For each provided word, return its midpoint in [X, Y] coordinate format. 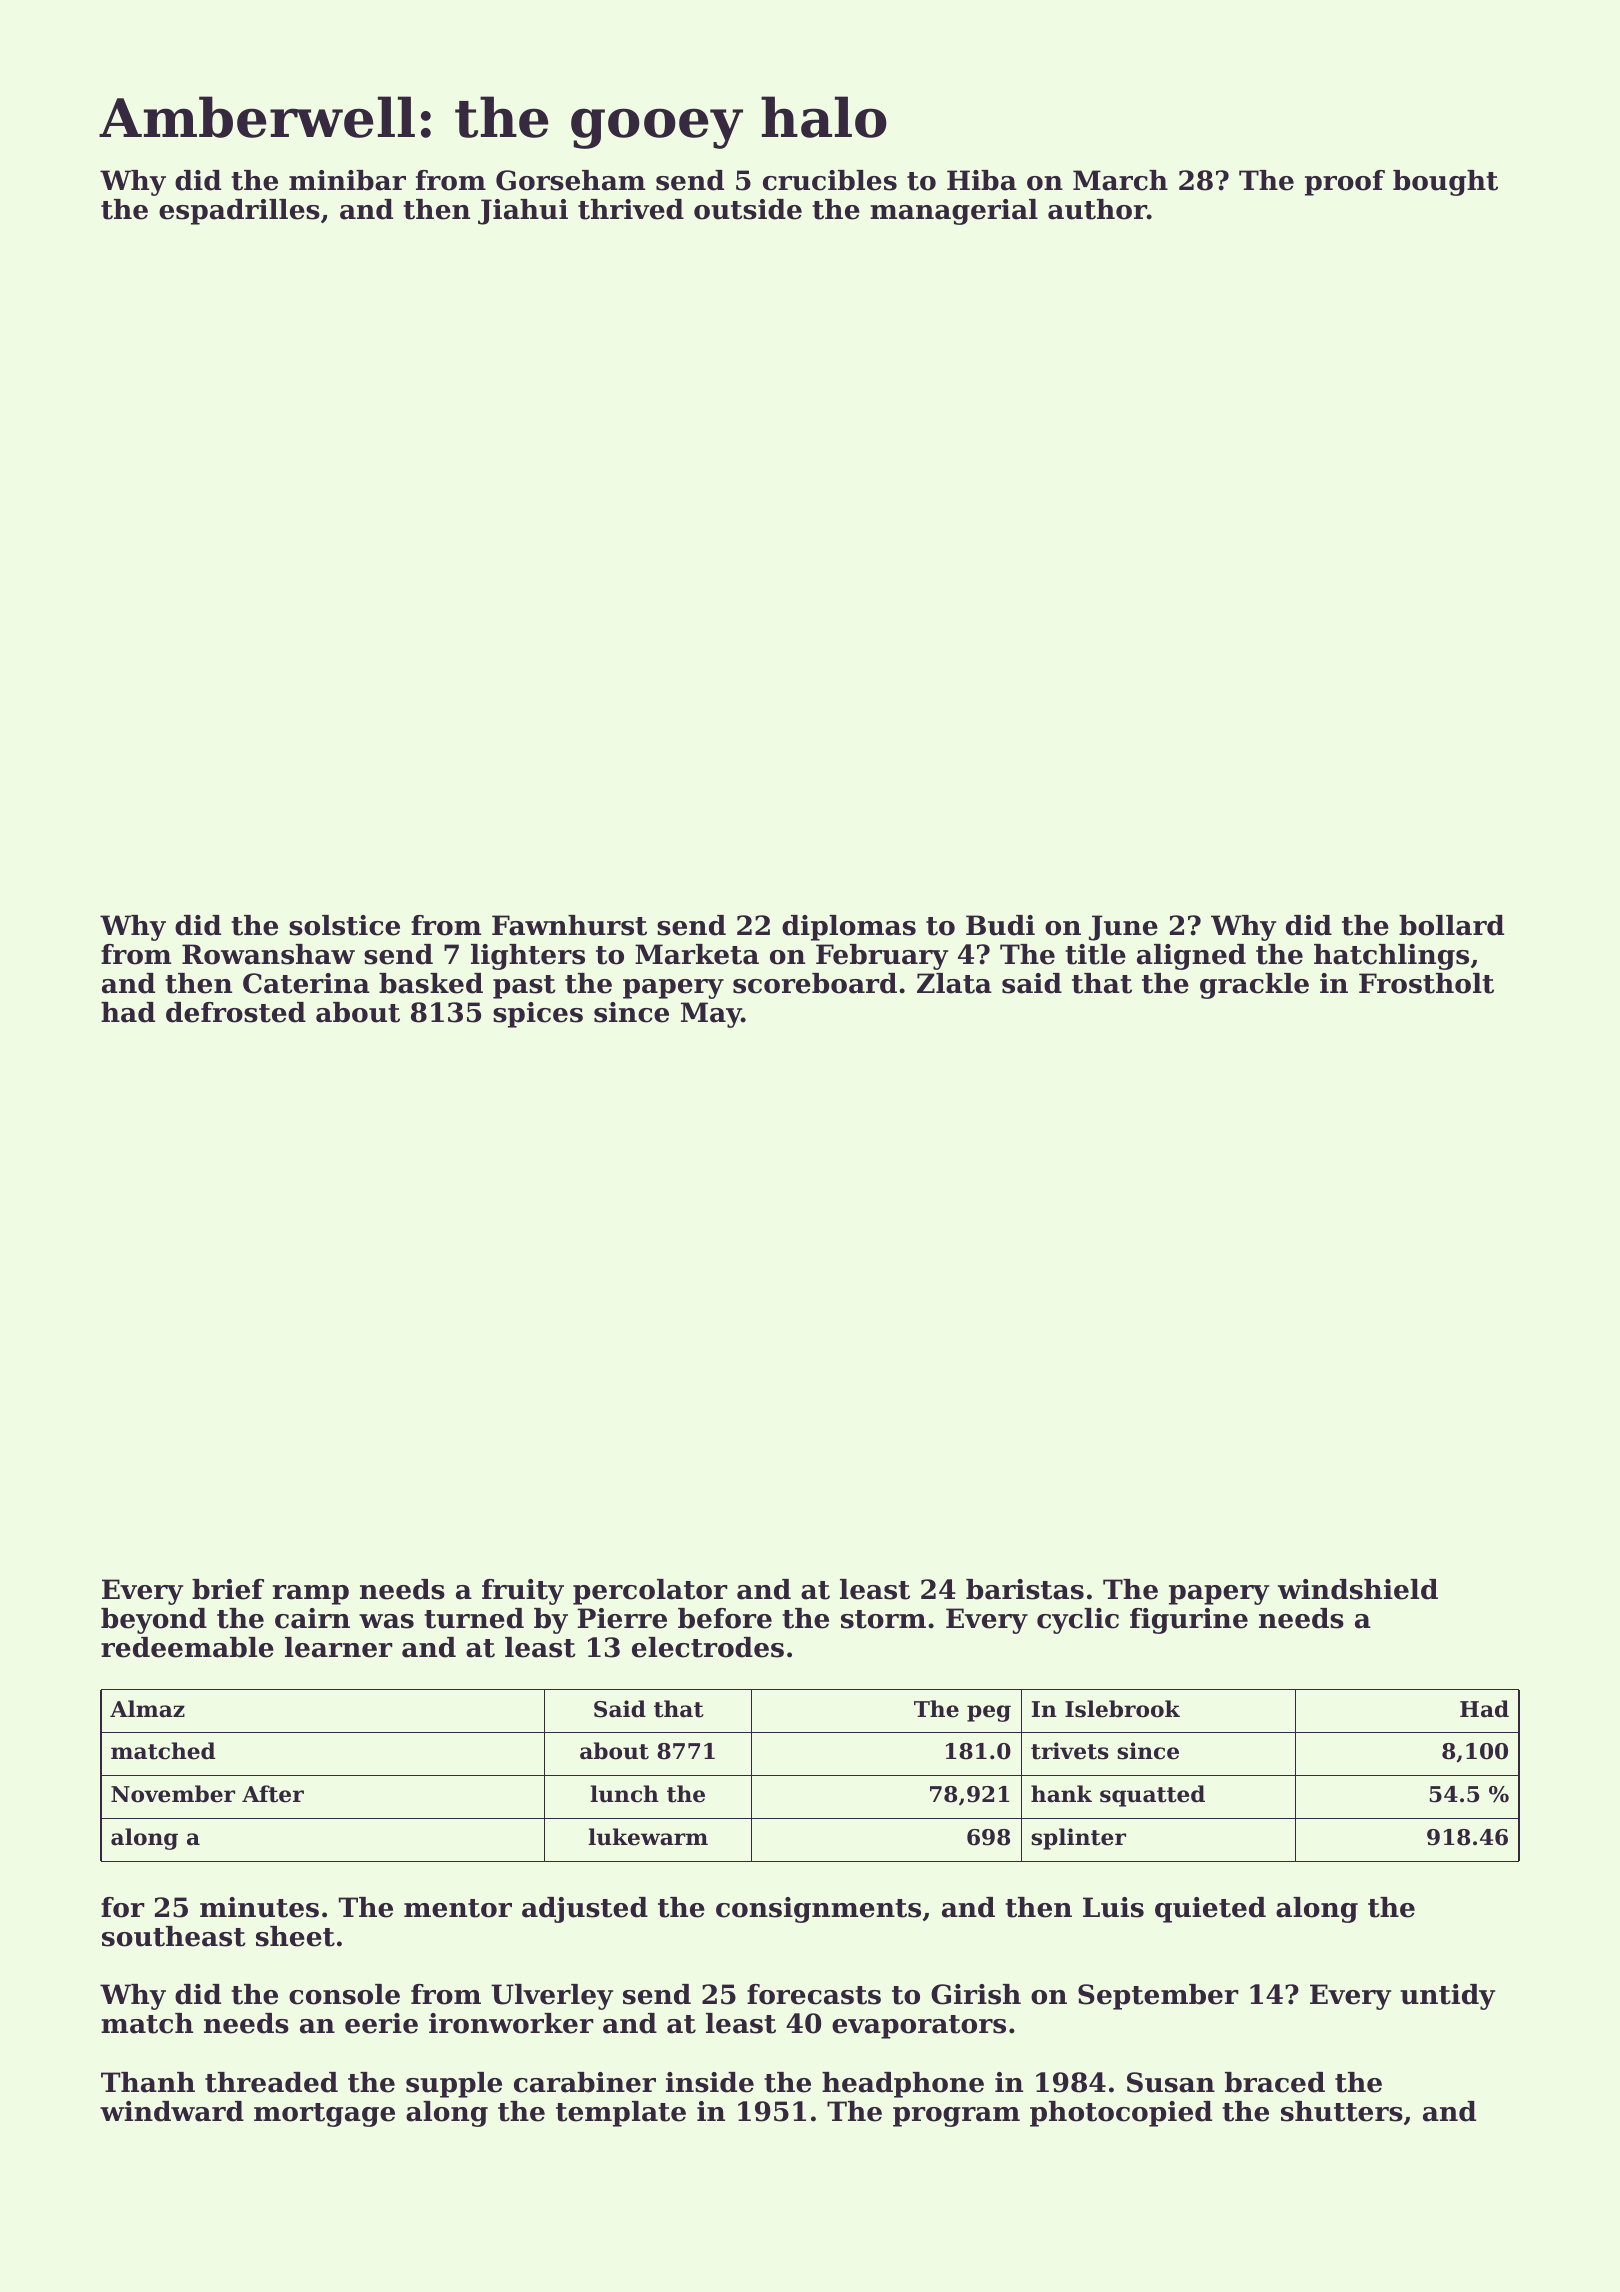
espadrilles [239, 212]
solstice [344, 925]
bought [1445, 183]
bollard [1451, 925]
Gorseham [570, 180]
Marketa [697, 954]
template [621, 2114]
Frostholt [1426, 983]
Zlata [954, 983]
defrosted [236, 1012]
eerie [381, 2023]
